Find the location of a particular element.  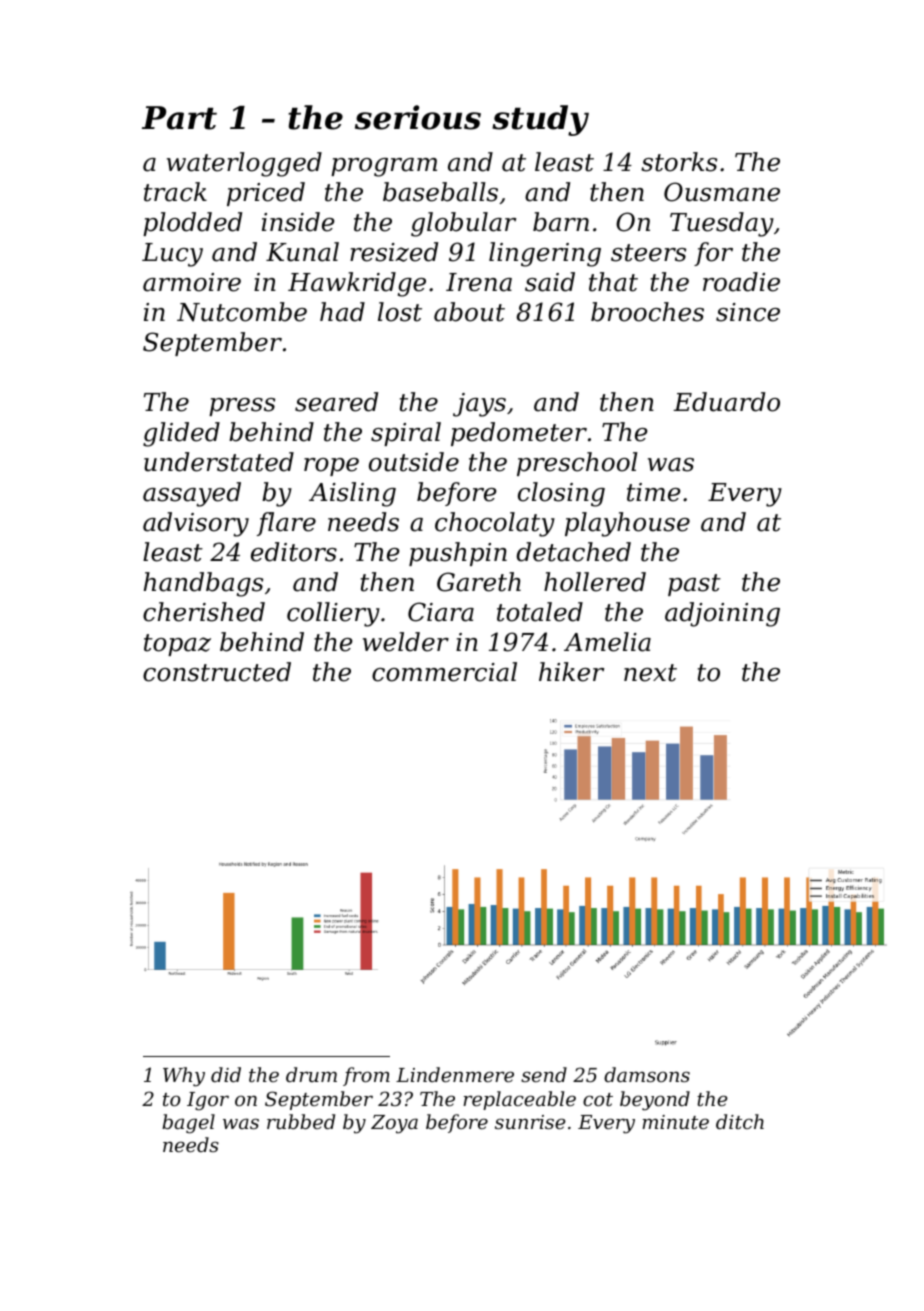

hiker is located at coordinates (571, 672).
